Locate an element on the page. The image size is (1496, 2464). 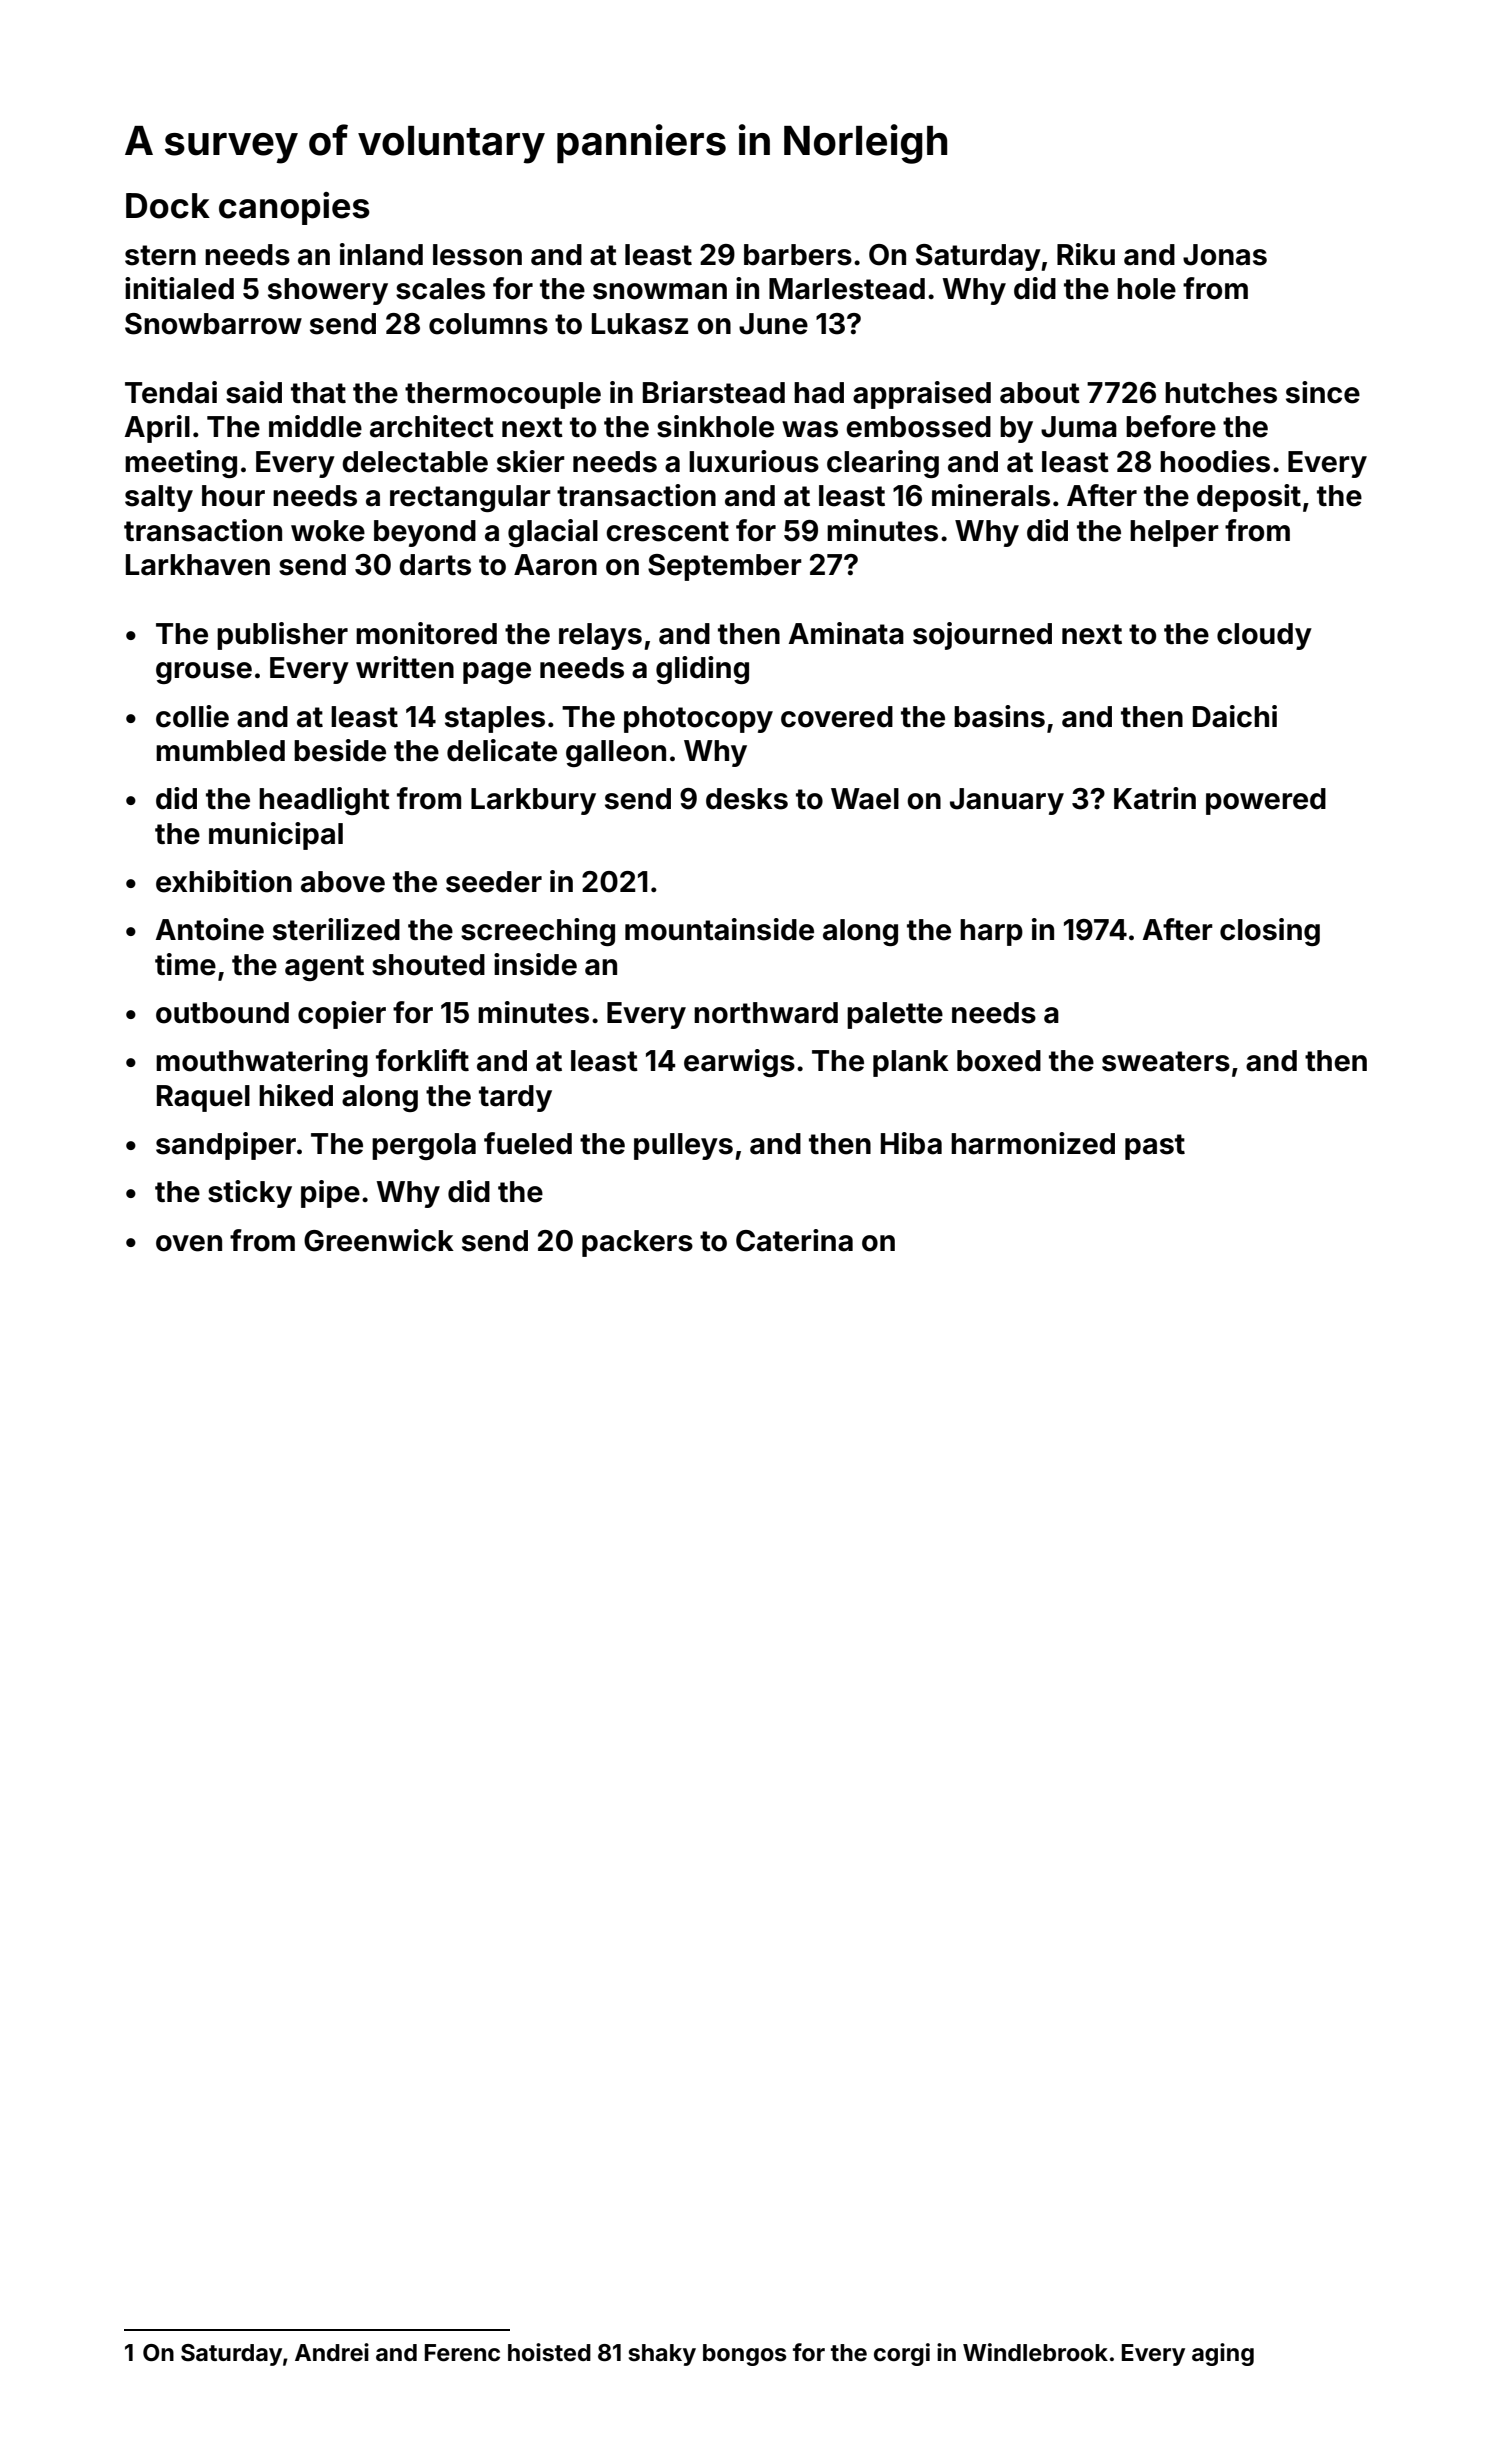
Andrei is located at coordinates (332, 2352).
